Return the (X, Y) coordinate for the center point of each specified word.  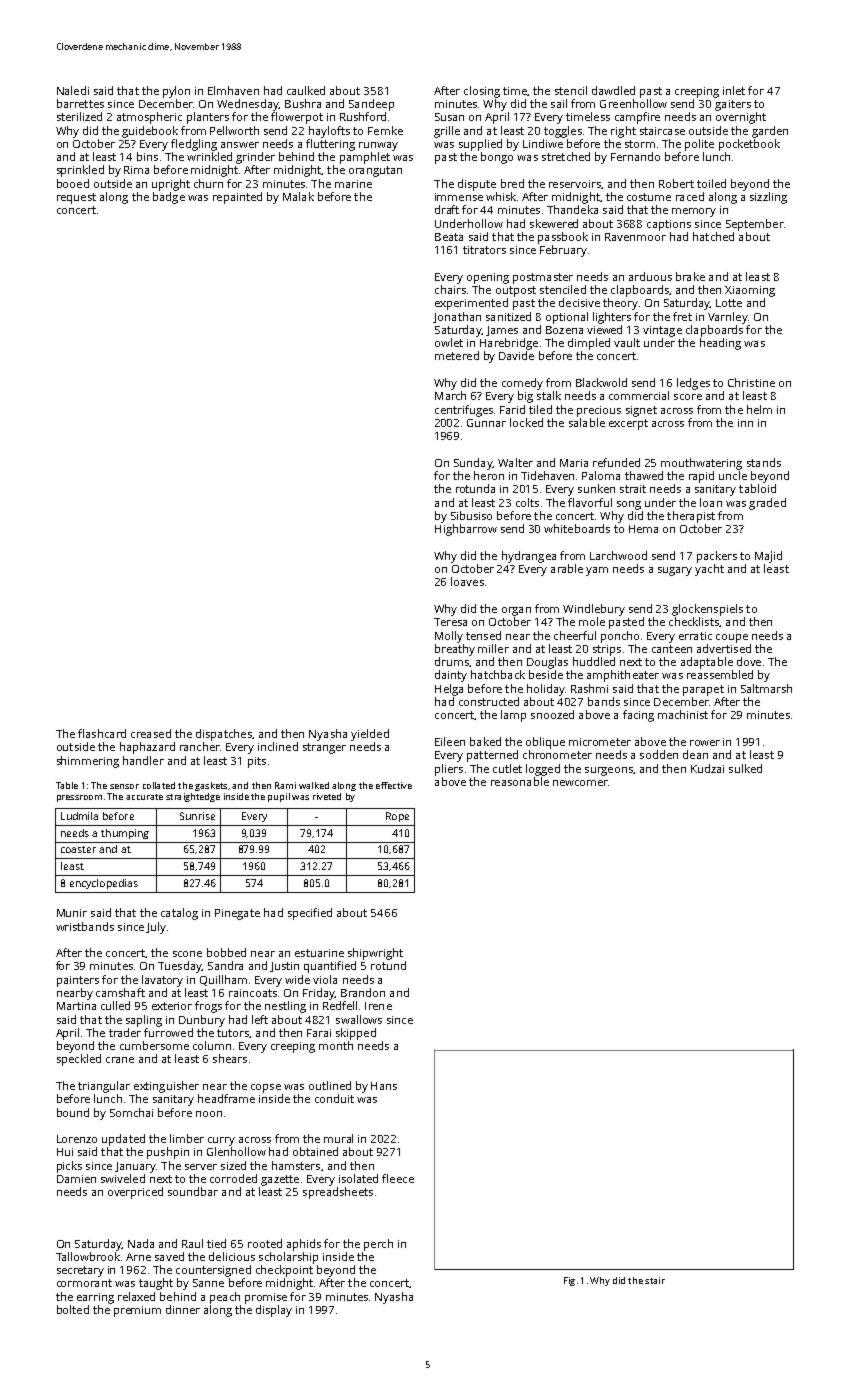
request (76, 198)
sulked (745, 768)
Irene (378, 1006)
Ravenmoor (635, 237)
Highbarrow (466, 530)
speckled (79, 1060)
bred (512, 183)
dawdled (613, 90)
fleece (398, 1178)
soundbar (193, 1191)
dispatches (224, 735)
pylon (176, 92)
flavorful (590, 502)
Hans (384, 1086)
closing (482, 92)
